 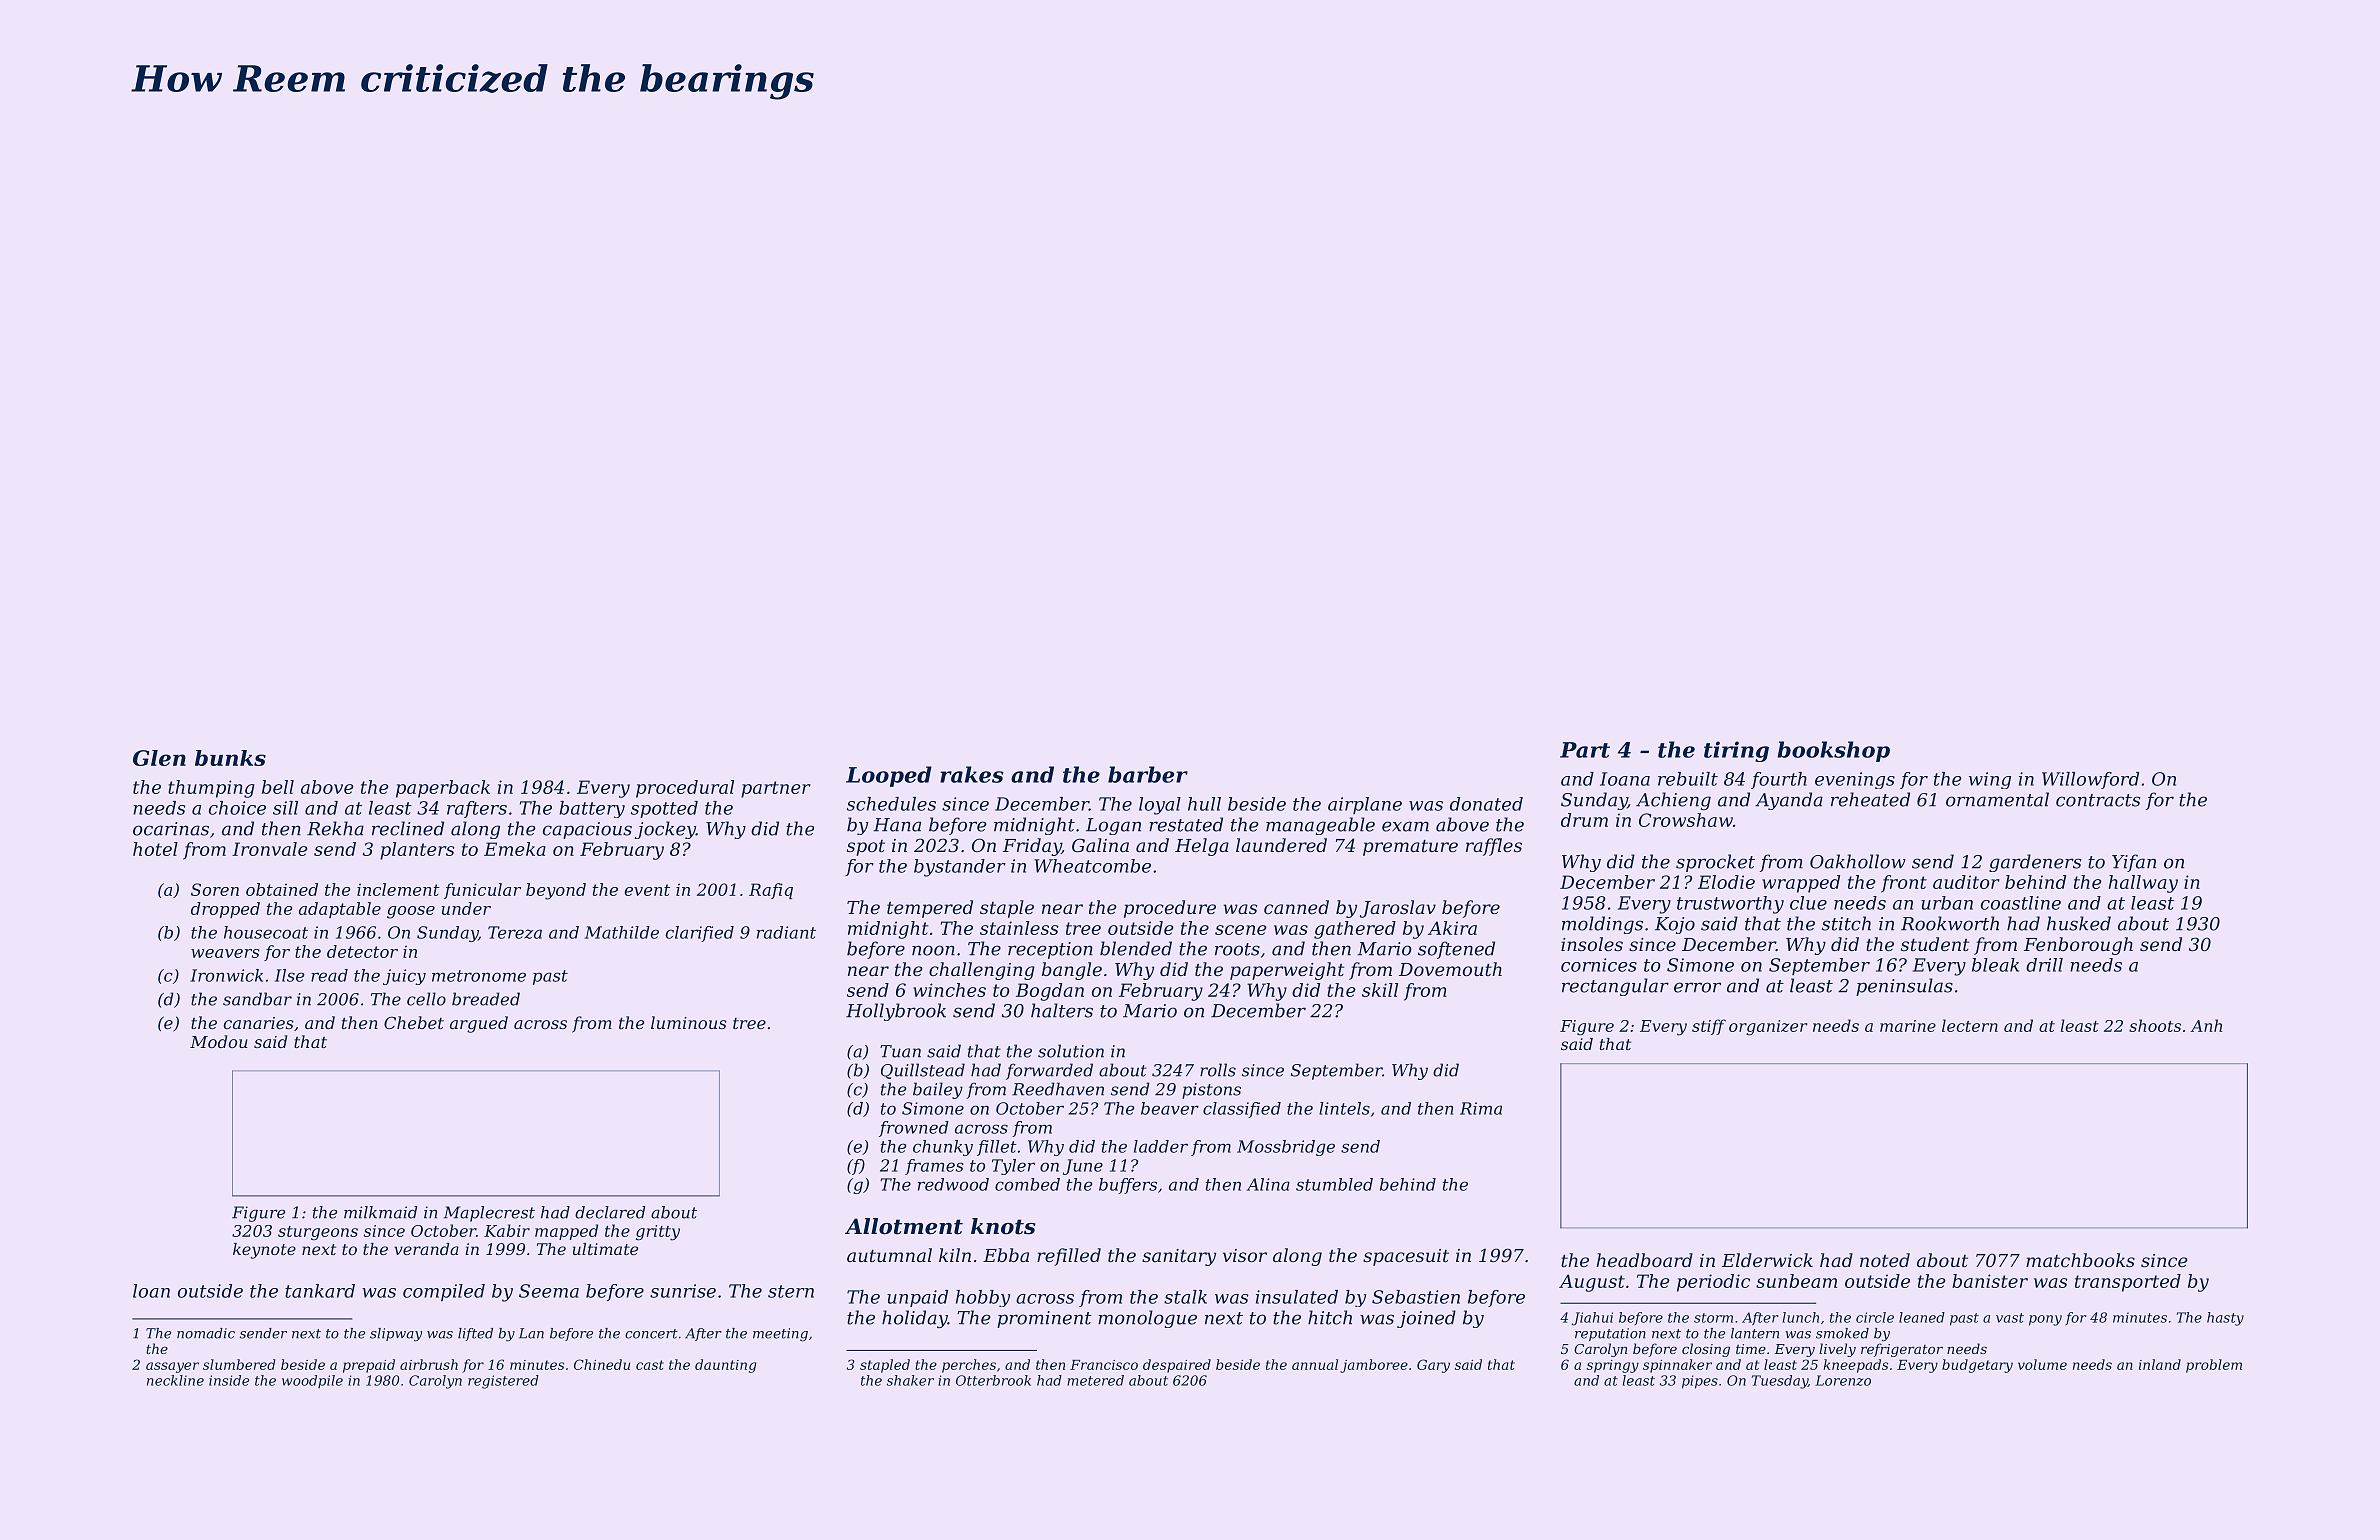 I want to click on Tereza, so click(x=515, y=932).
